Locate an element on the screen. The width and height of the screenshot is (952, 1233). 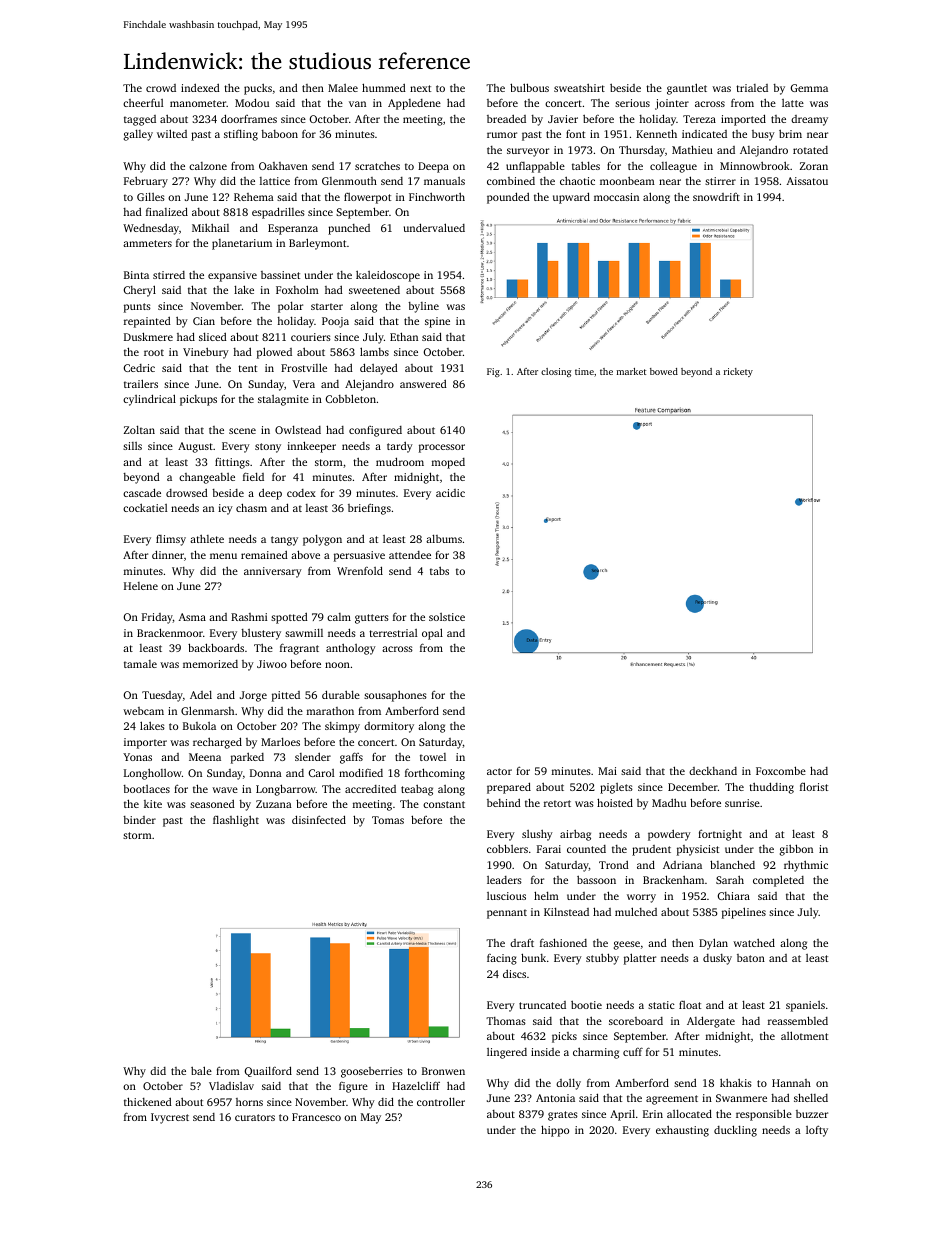
rickety is located at coordinates (738, 372).
